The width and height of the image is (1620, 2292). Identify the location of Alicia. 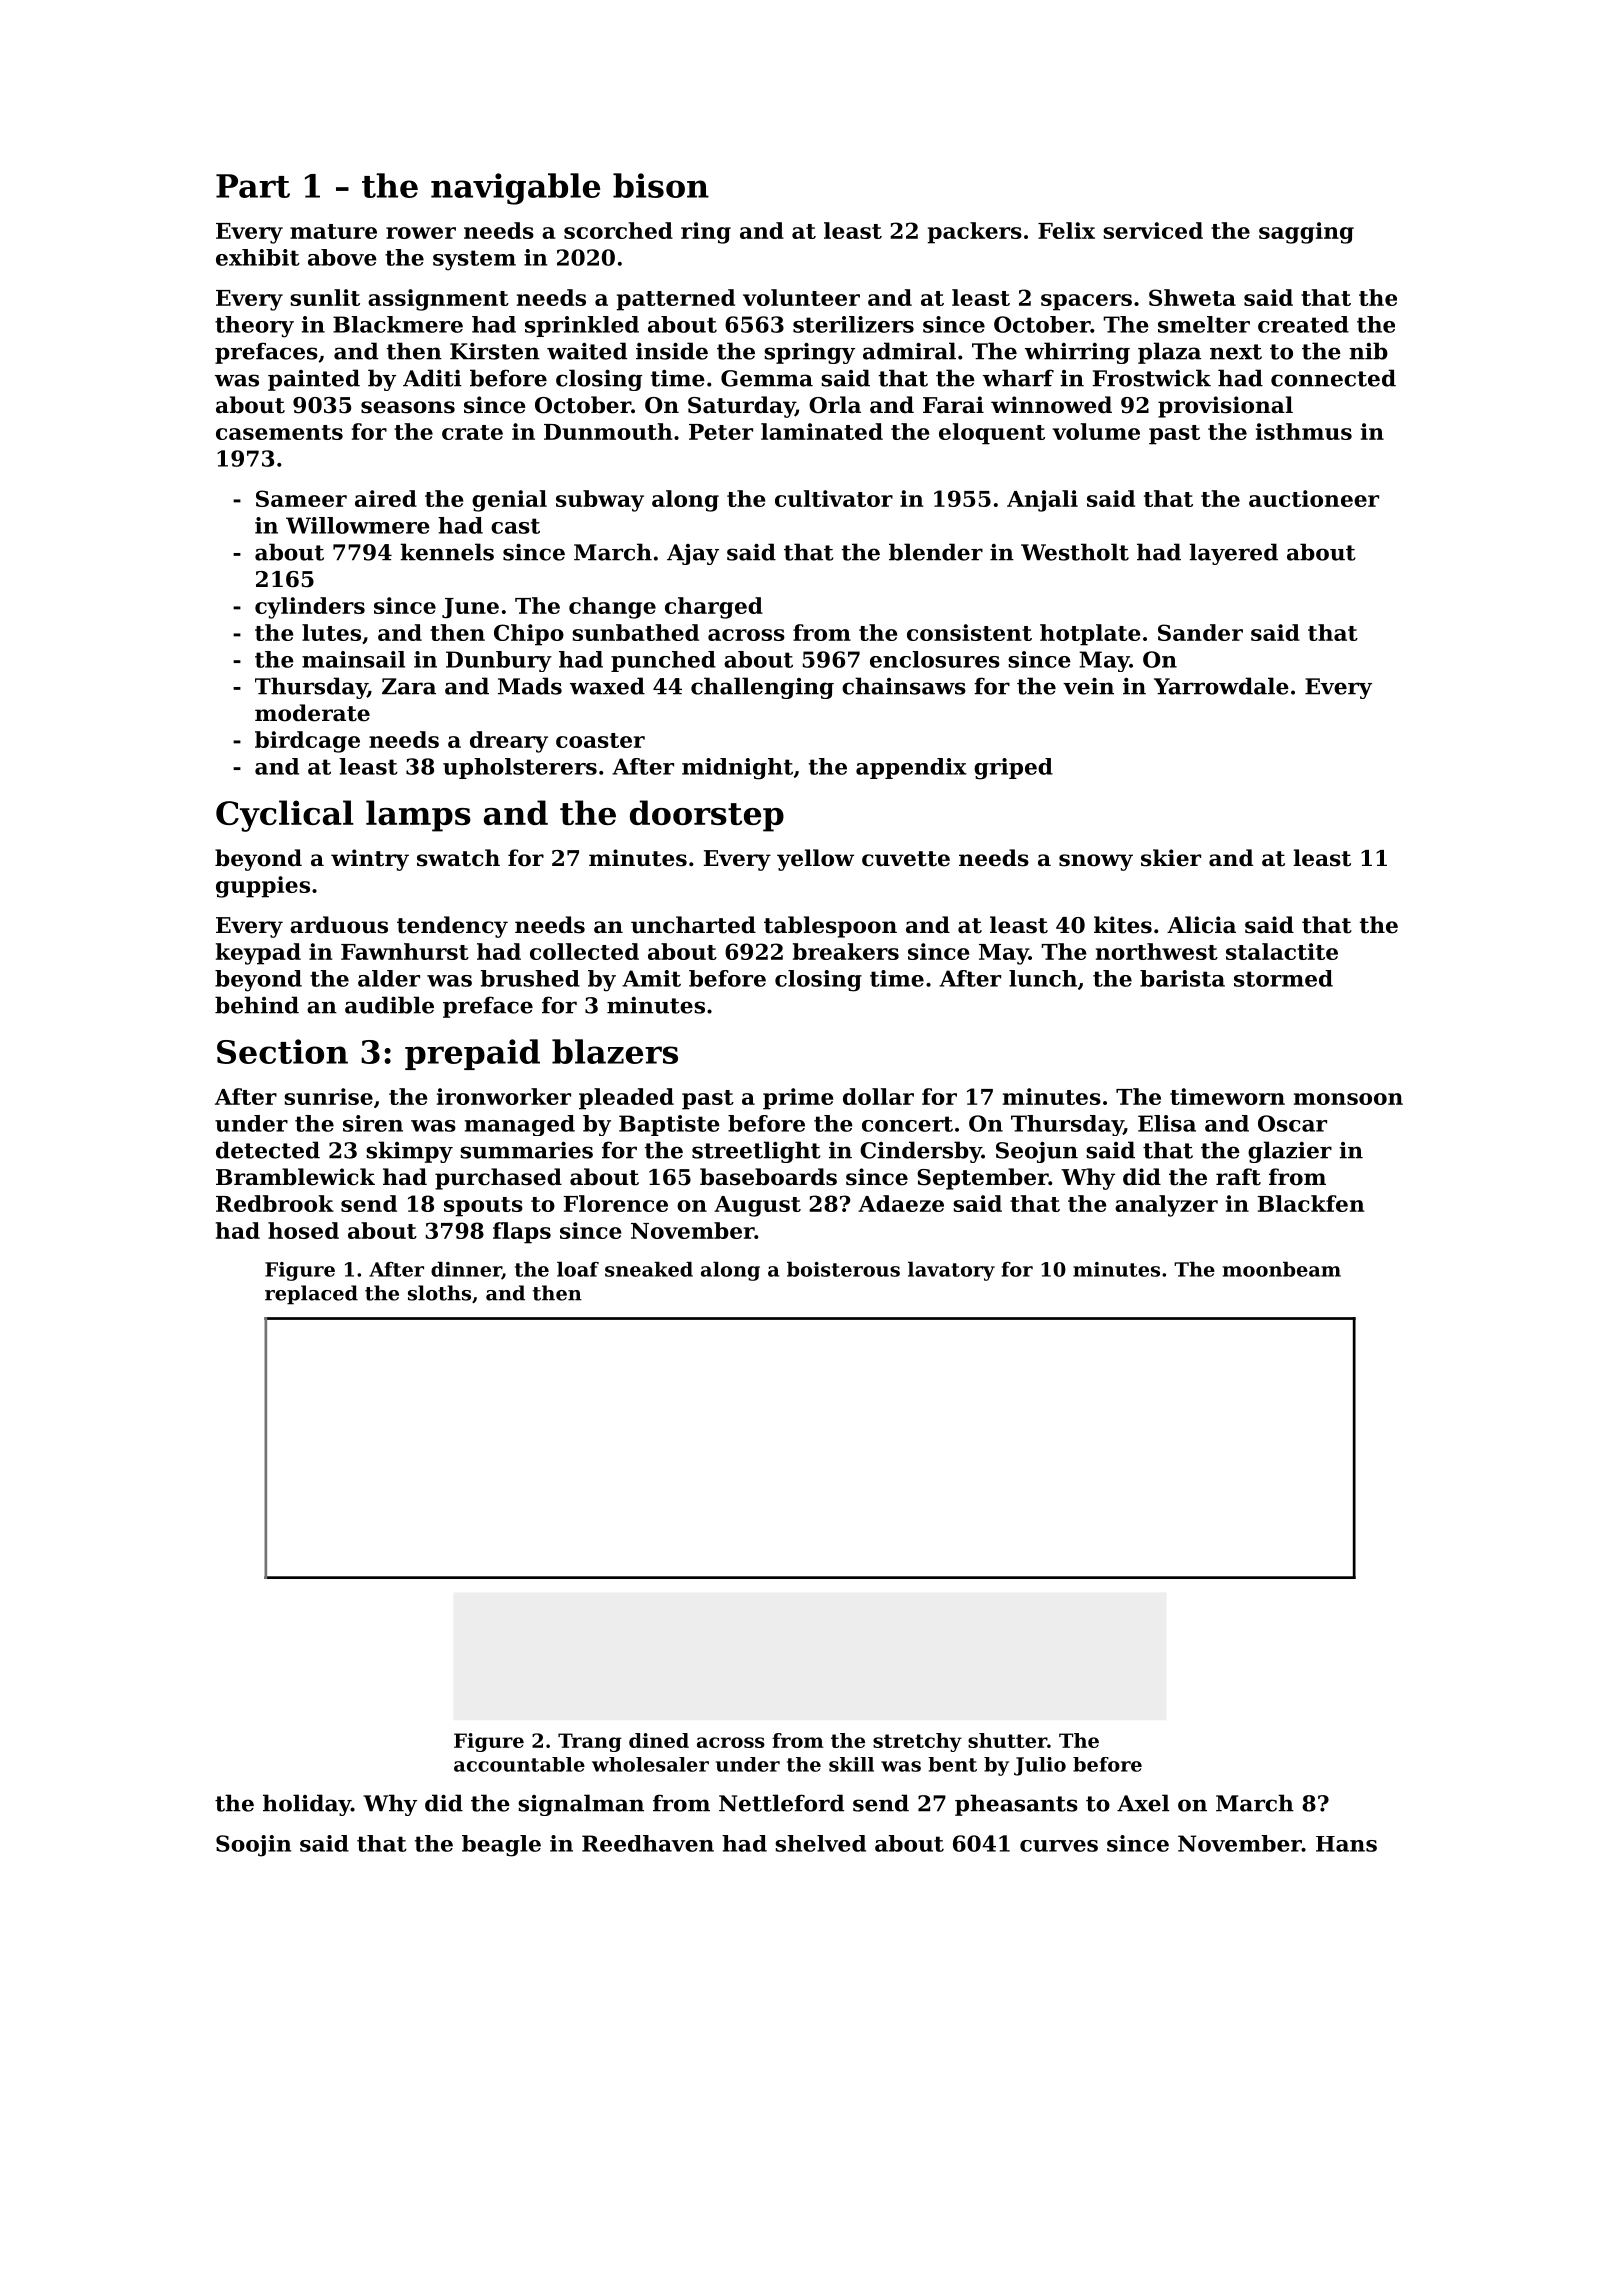
(1201, 925).
